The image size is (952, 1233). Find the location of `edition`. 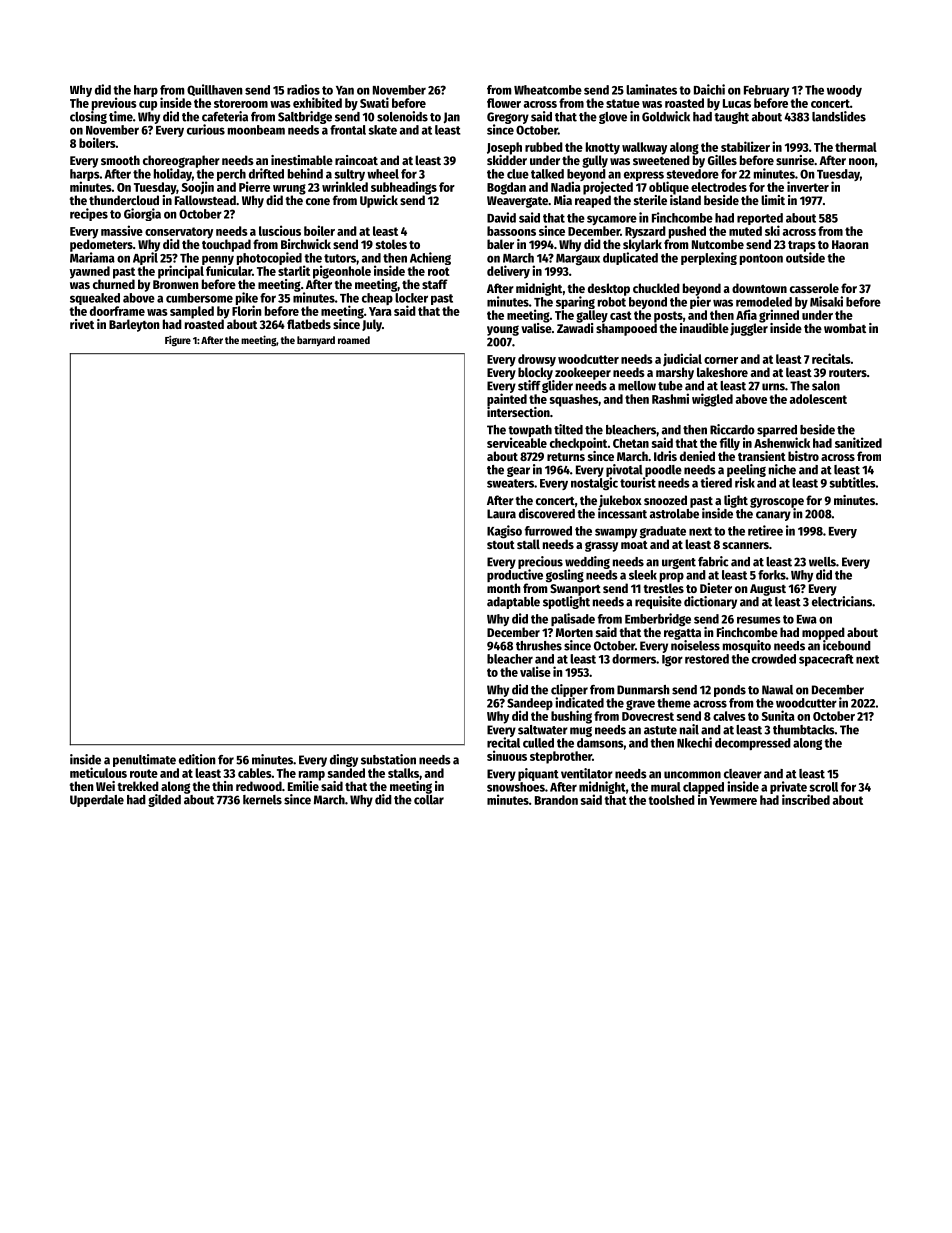

edition is located at coordinates (197, 759).
